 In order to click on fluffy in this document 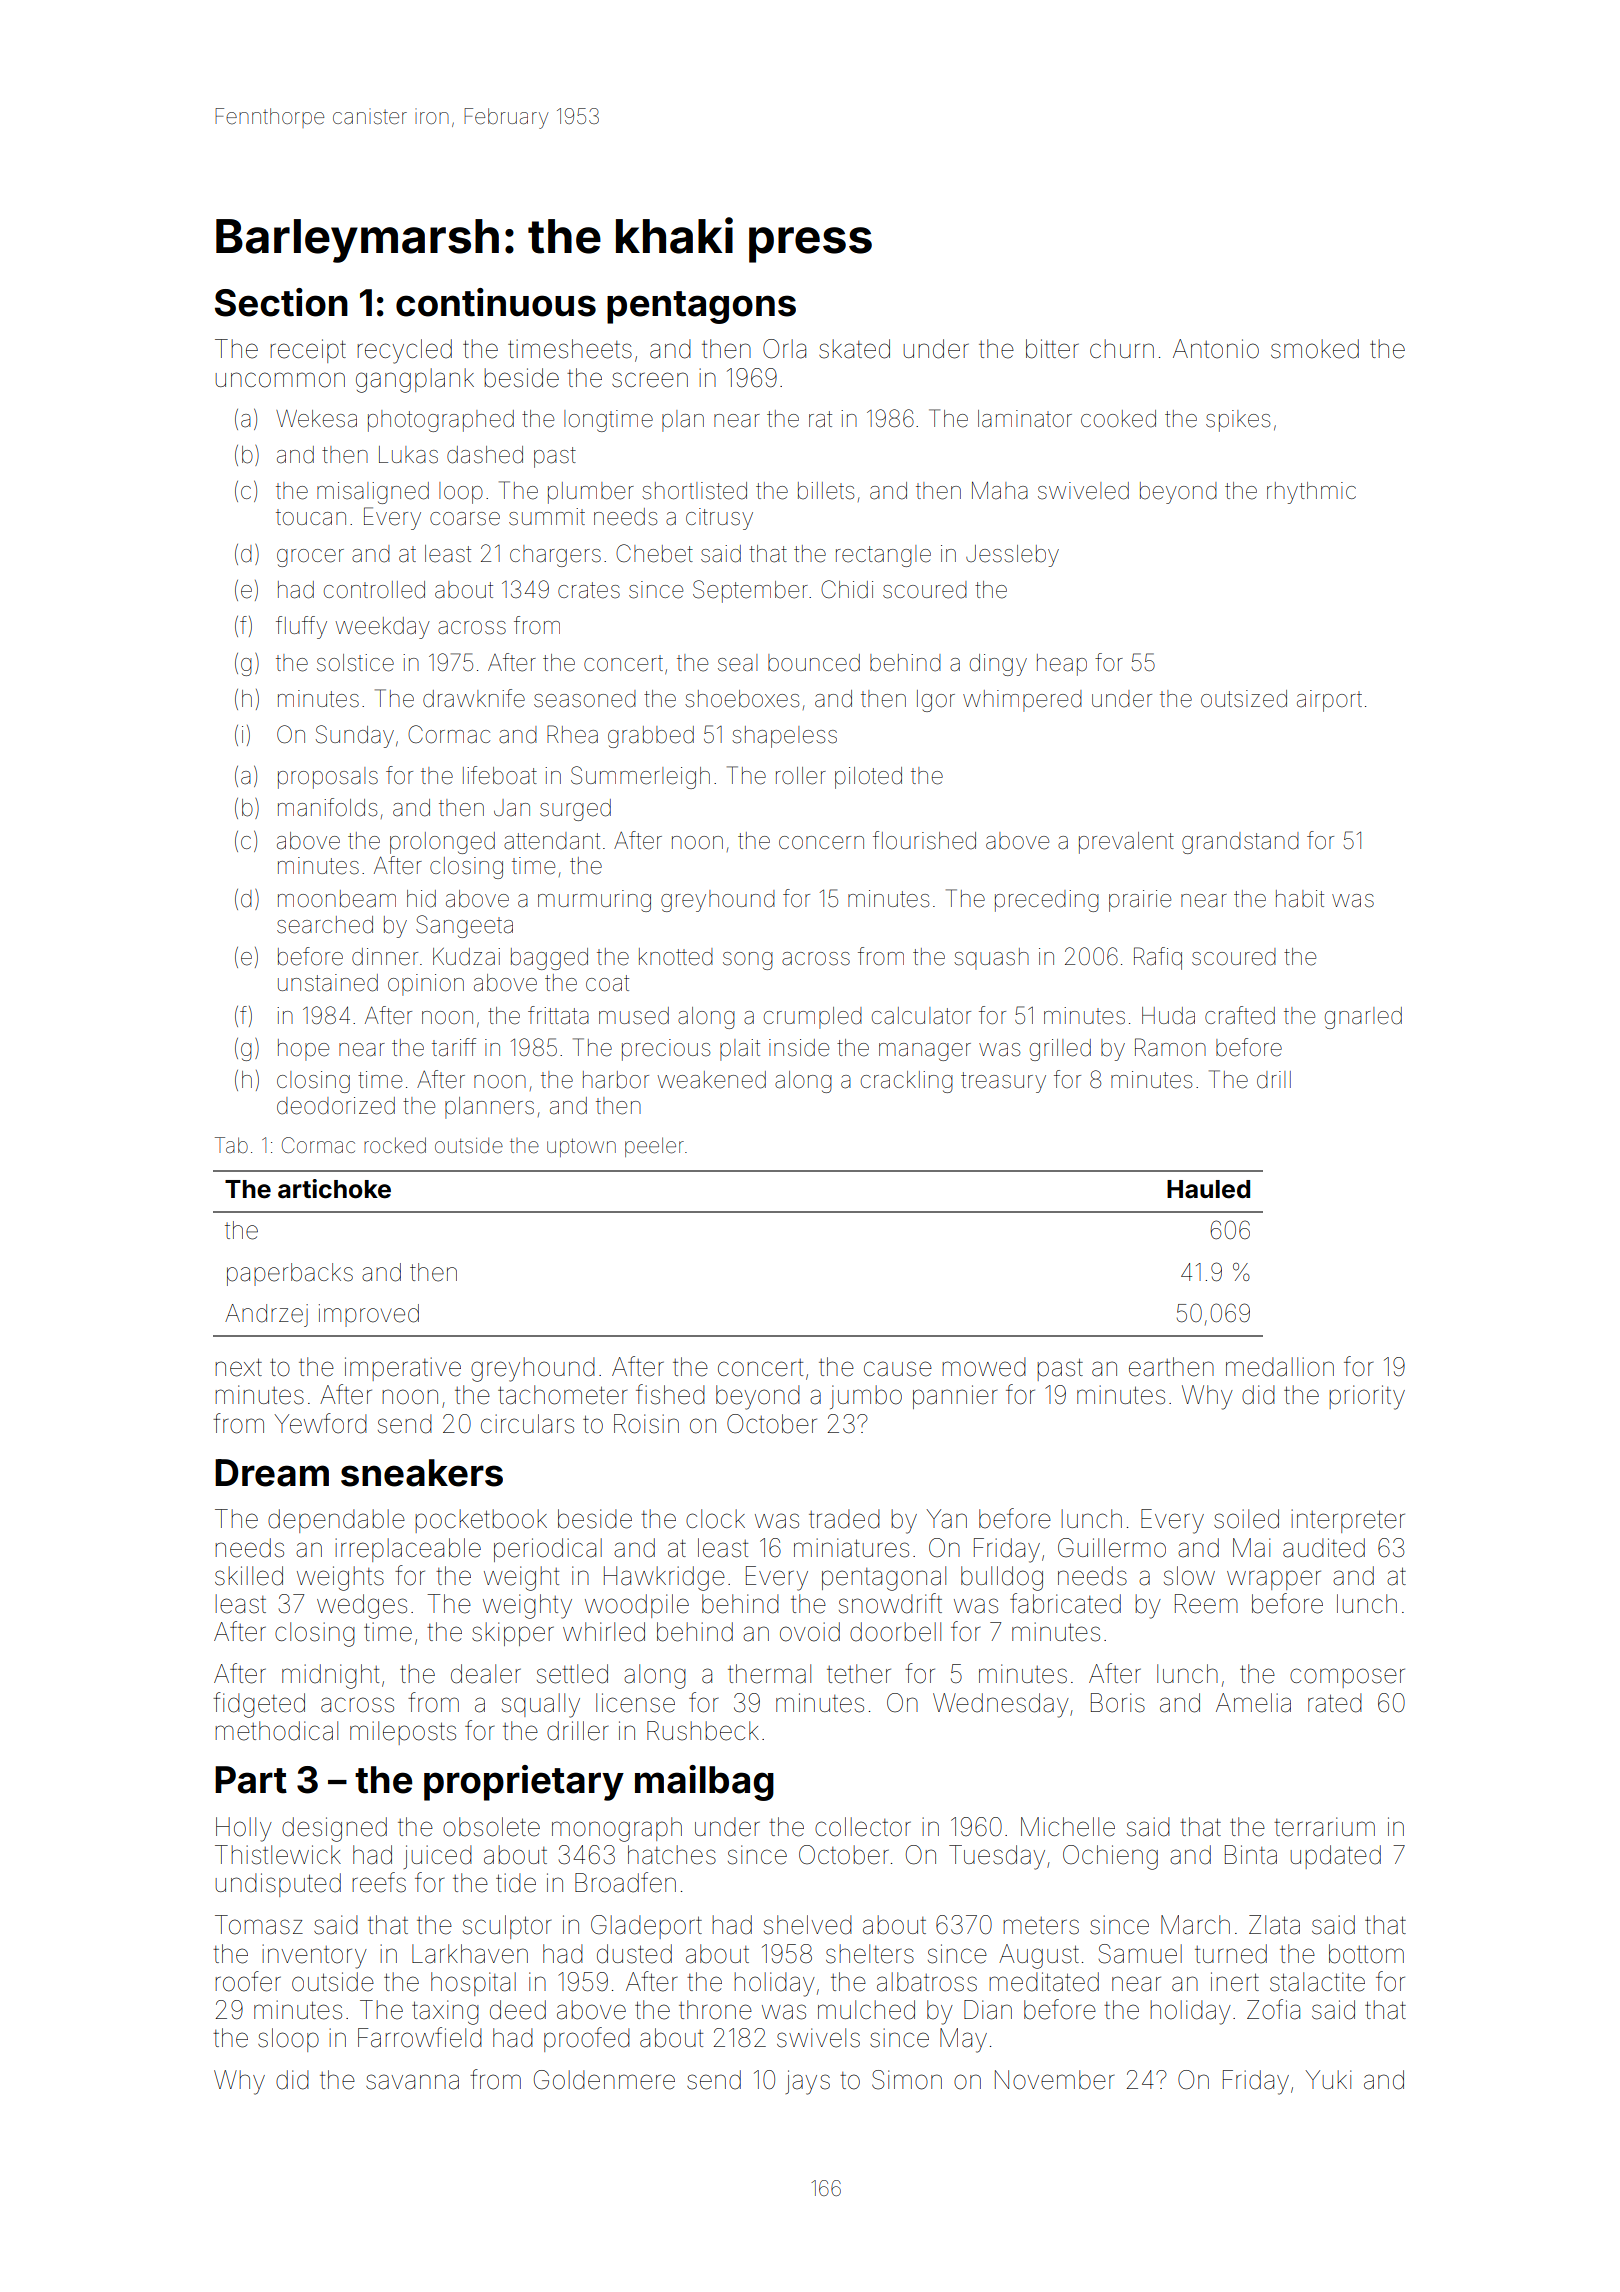, I will do `click(301, 627)`.
